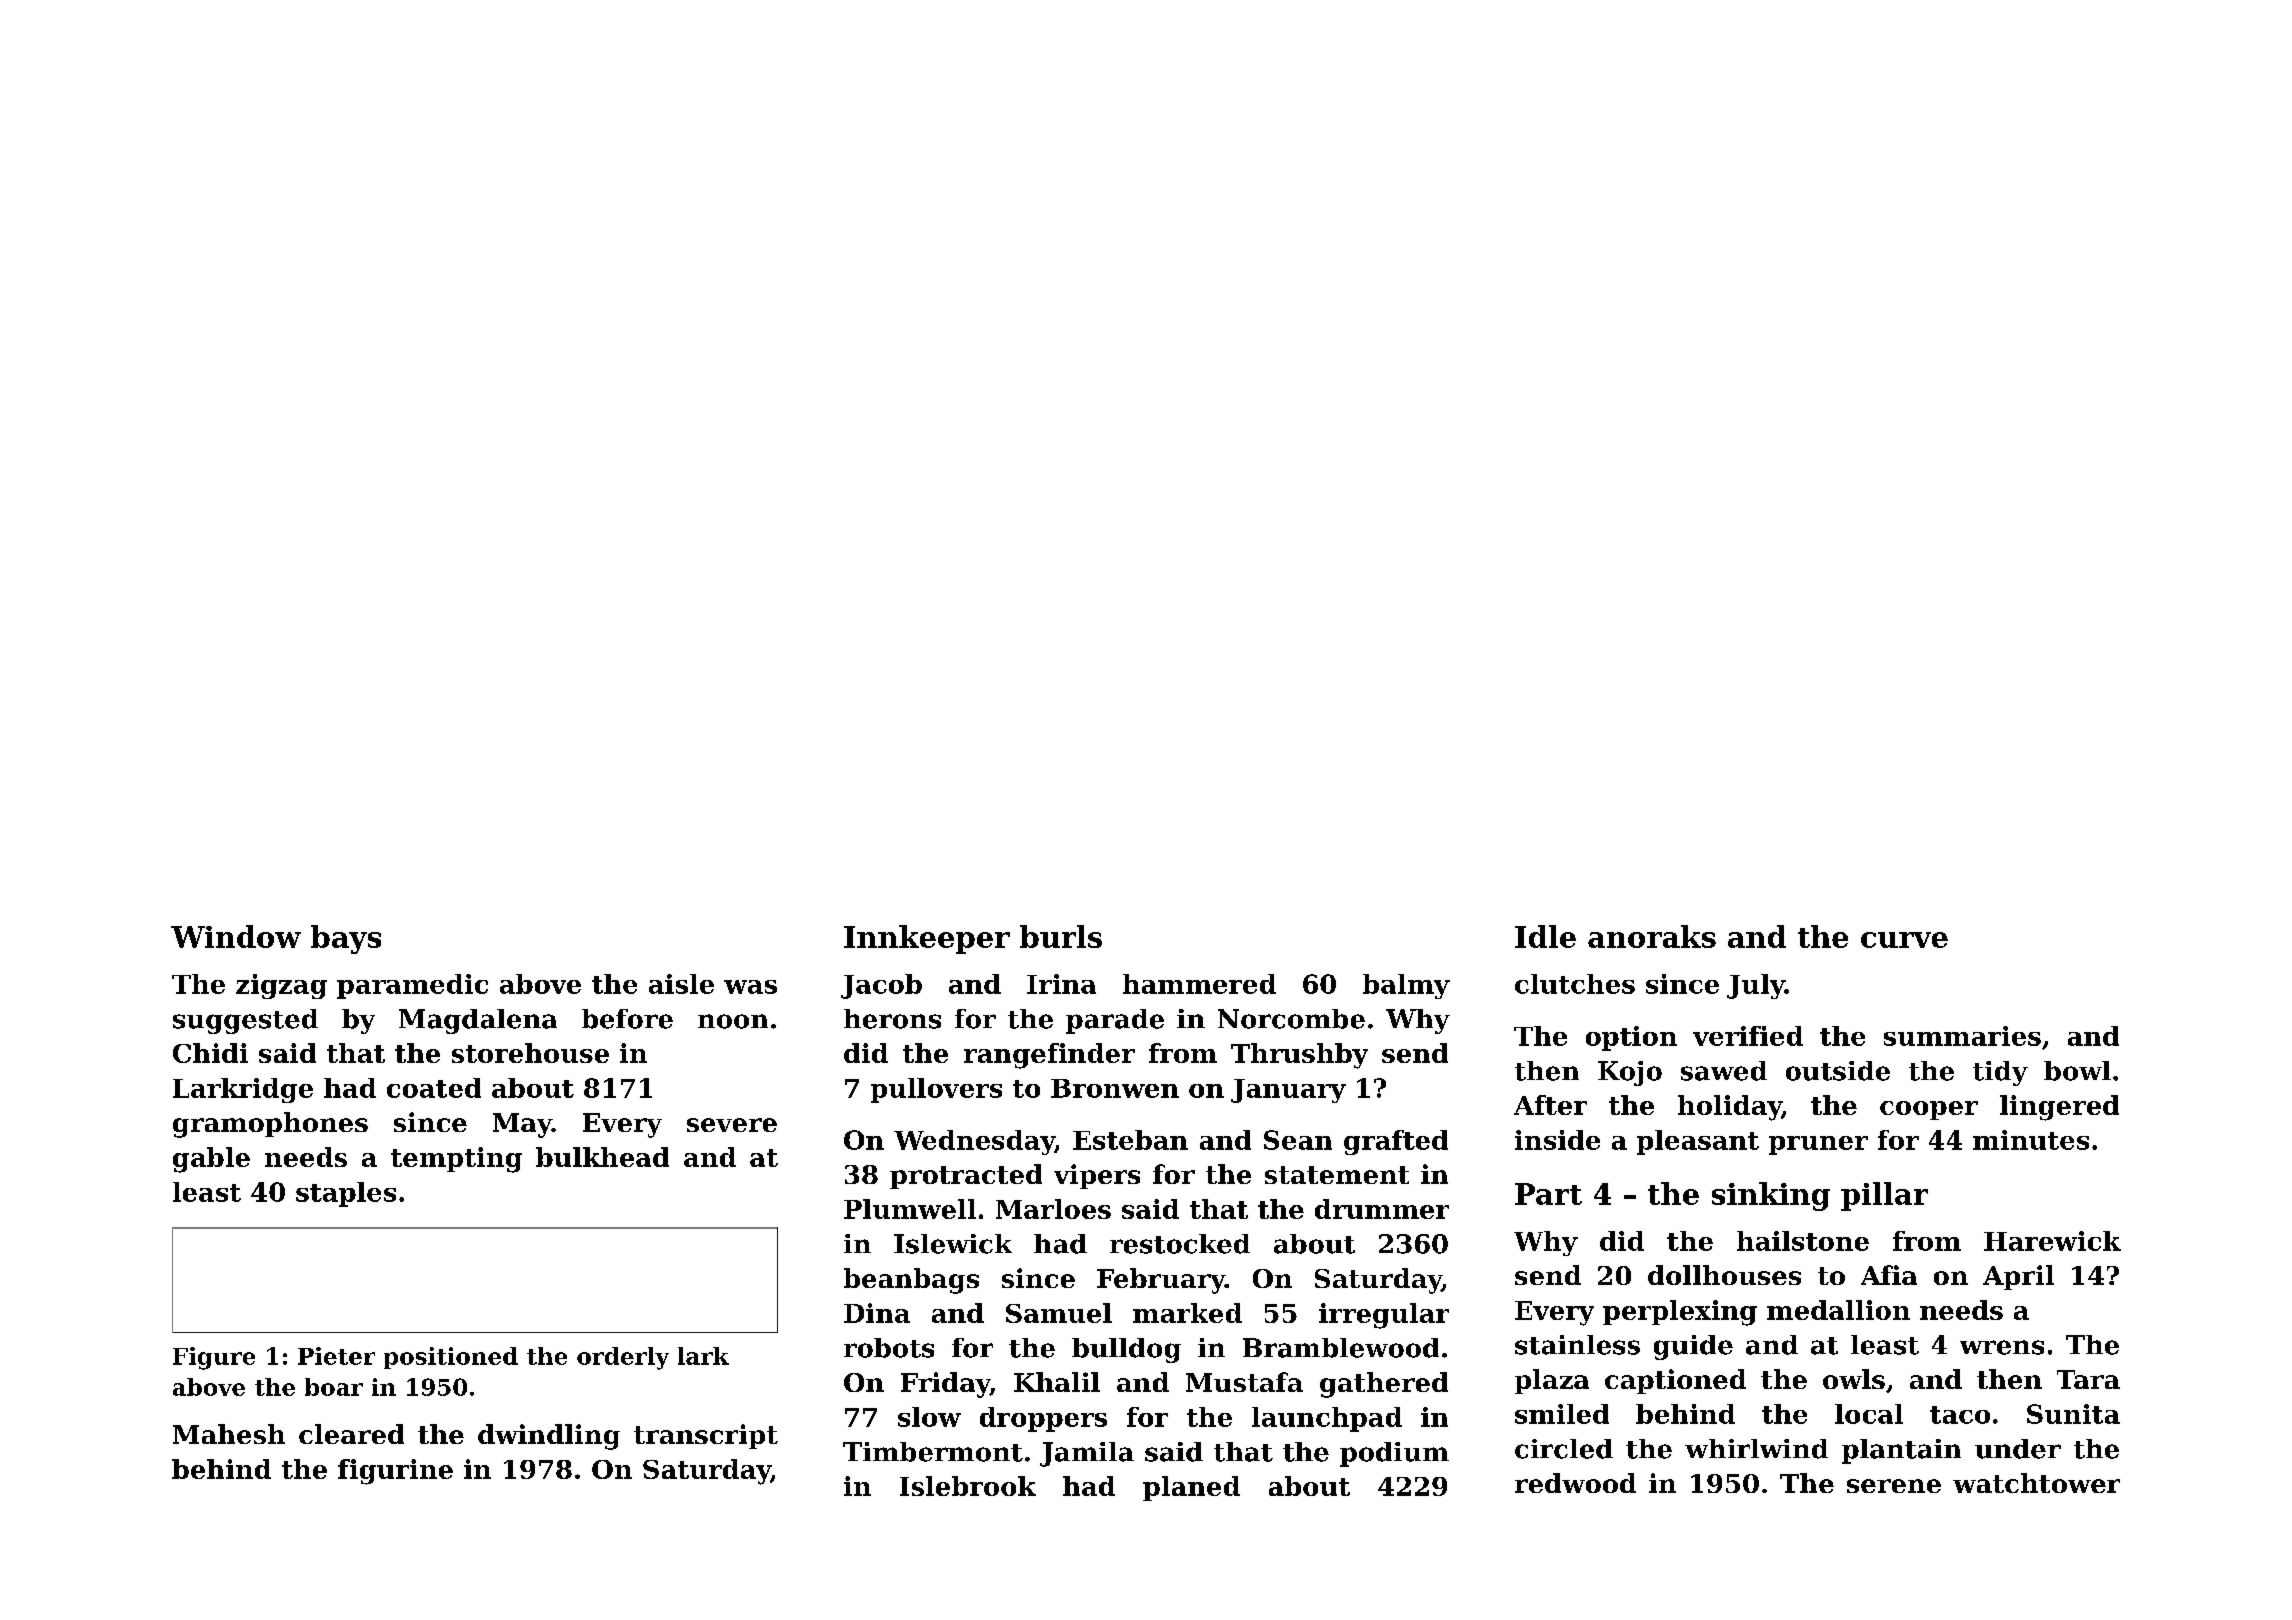 Image resolution: width=2292 pixels, height=1620 pixels. What do you see at coordinates (1299, 1056) in the document?
I see `Thrushby` at bounding box center [1299, 1056].
